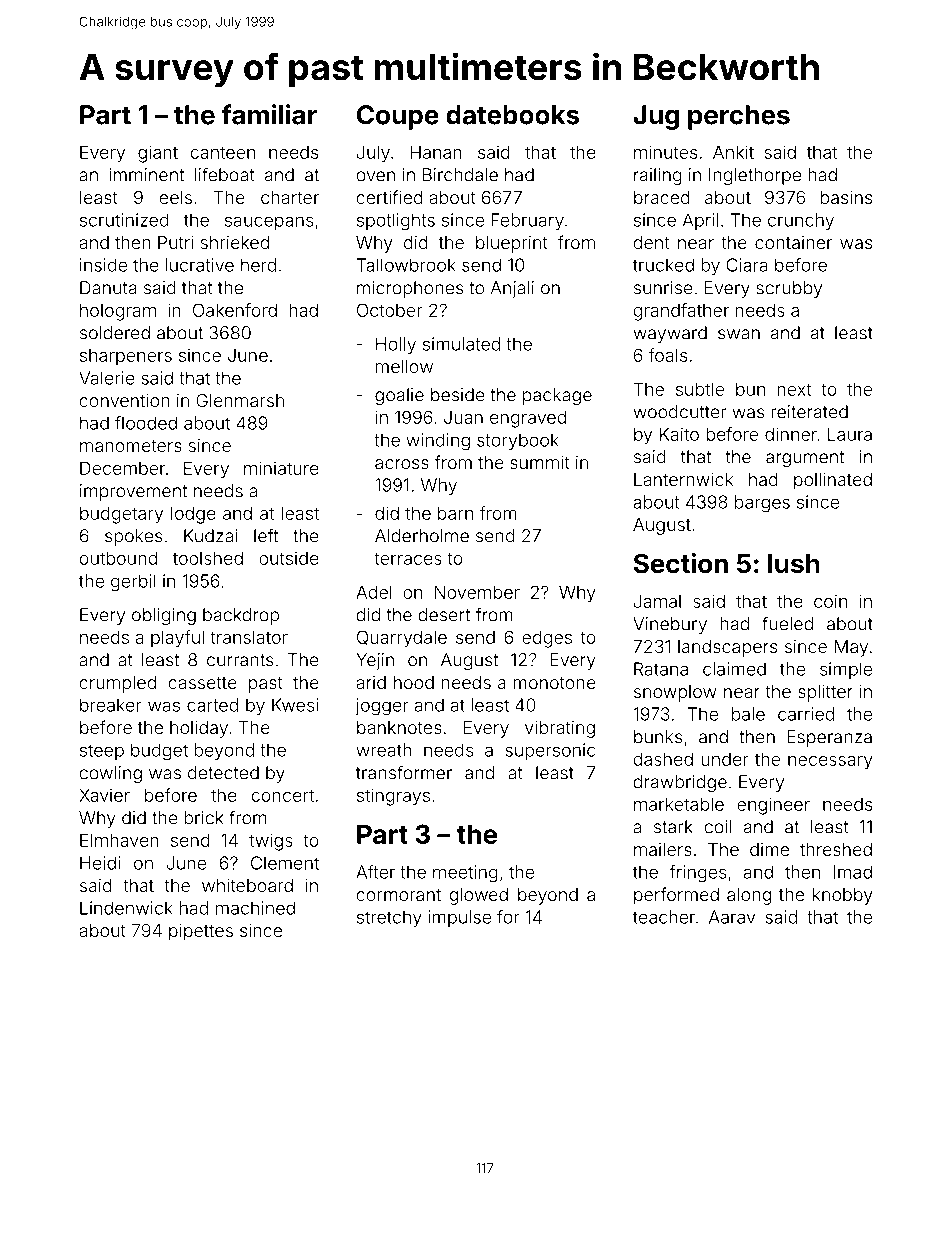  Describe the element at coordinates (375, 176) in the document. I see `oven` at that location.
